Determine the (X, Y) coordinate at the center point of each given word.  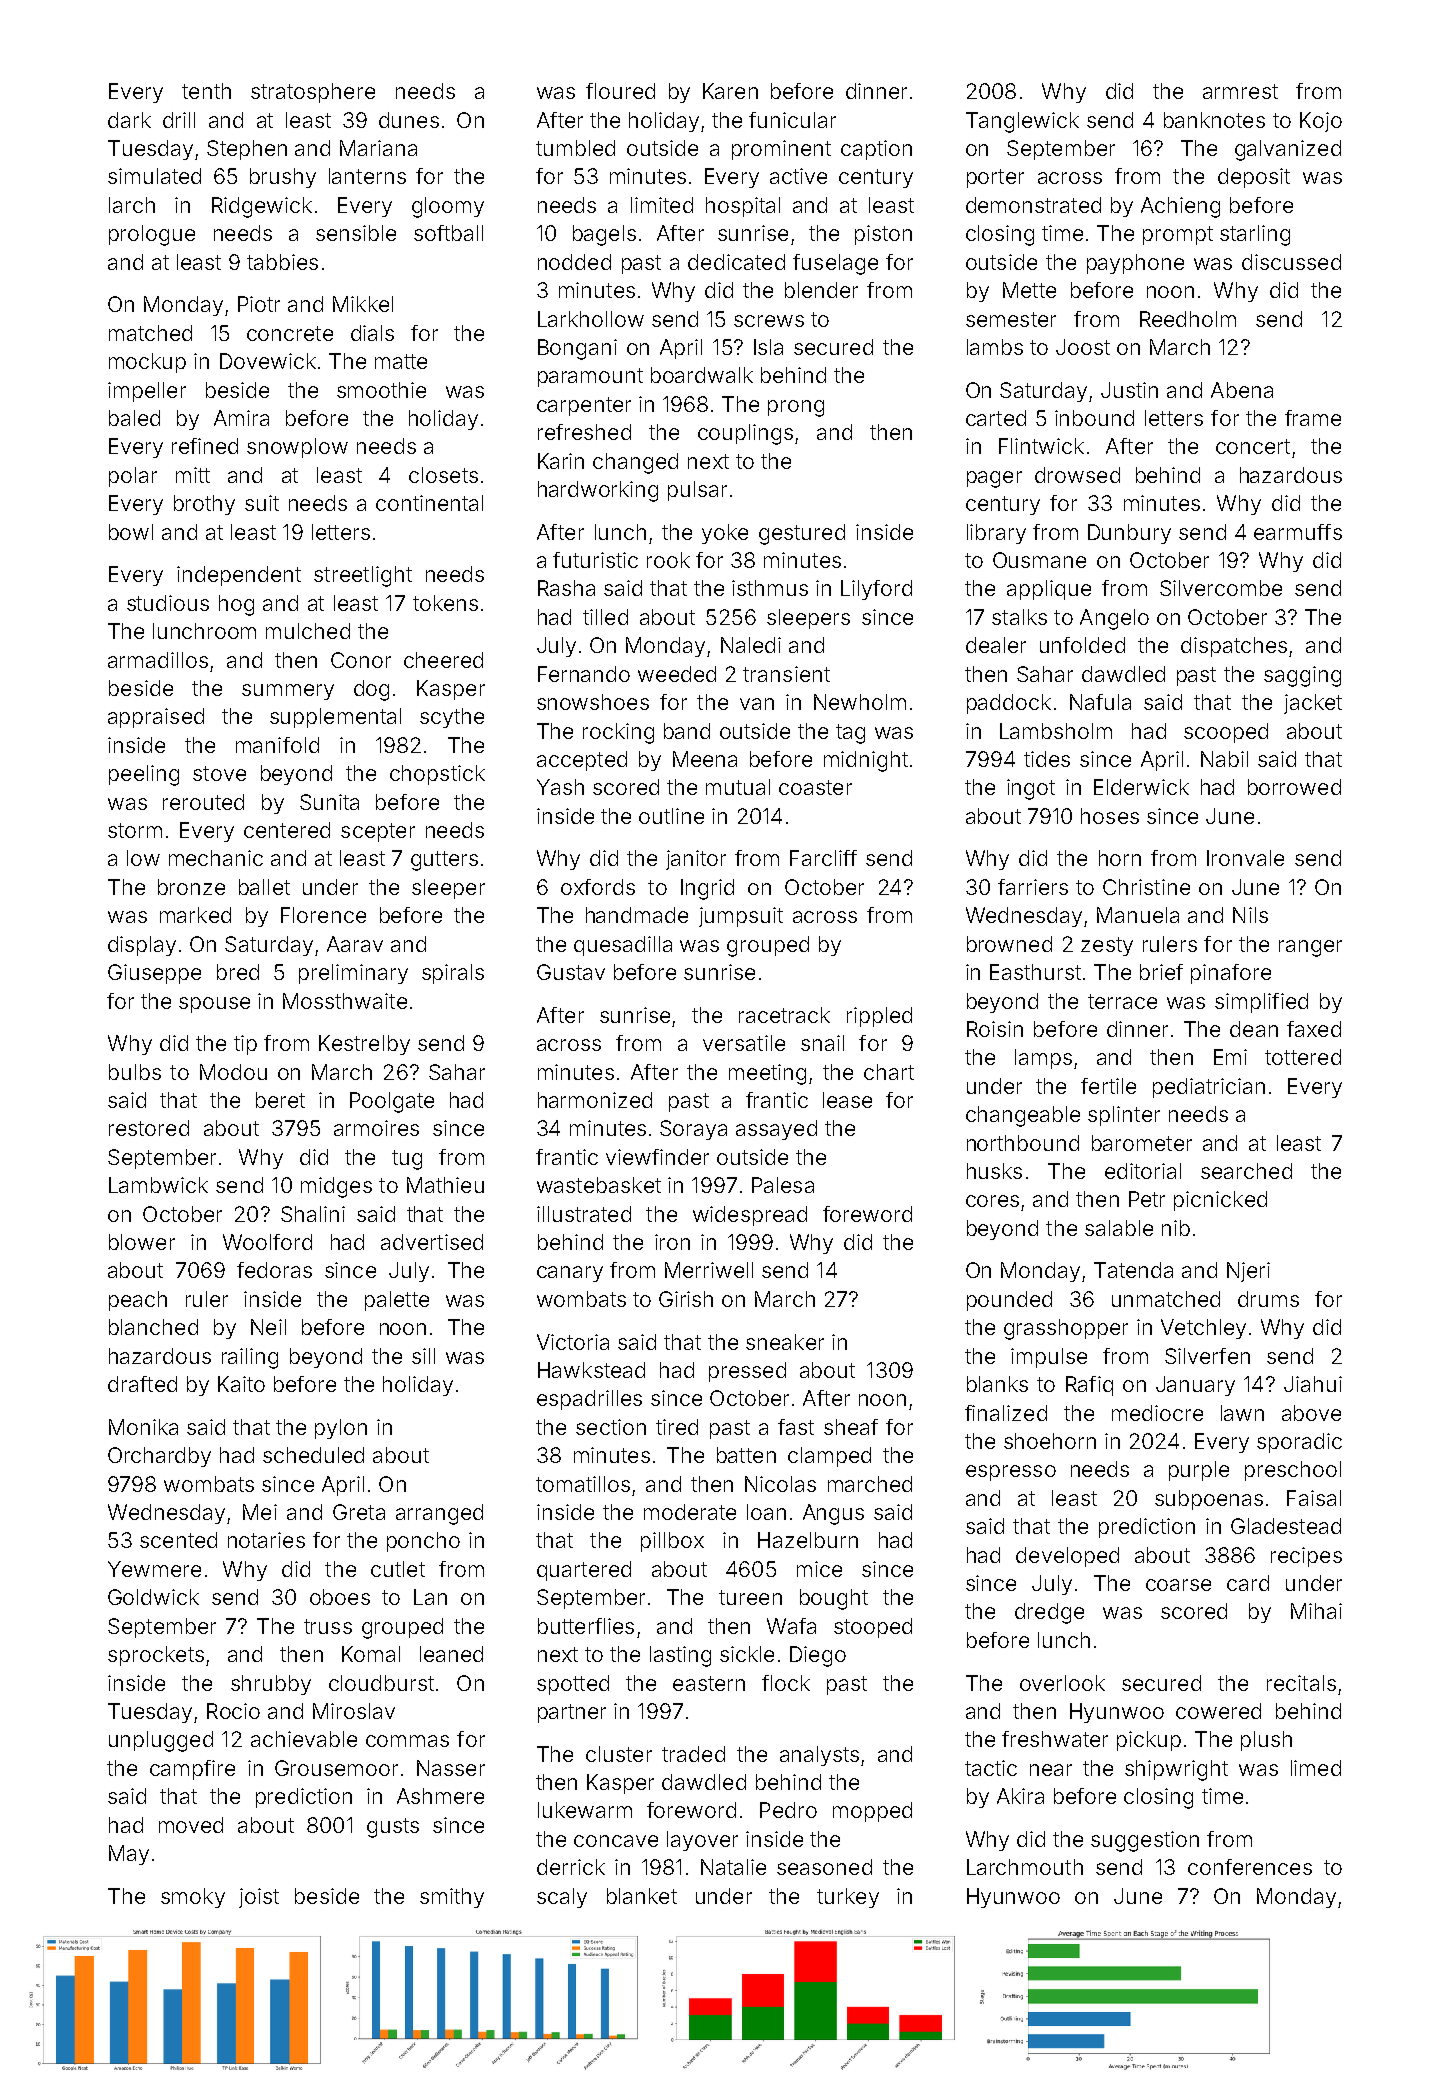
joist (259, 1898)
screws (769, 321)
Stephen (247, 150)
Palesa (783, 1185)
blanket (642, 1896)
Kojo (1321, 122)
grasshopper (1066, 1329)
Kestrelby (364, 1045)
